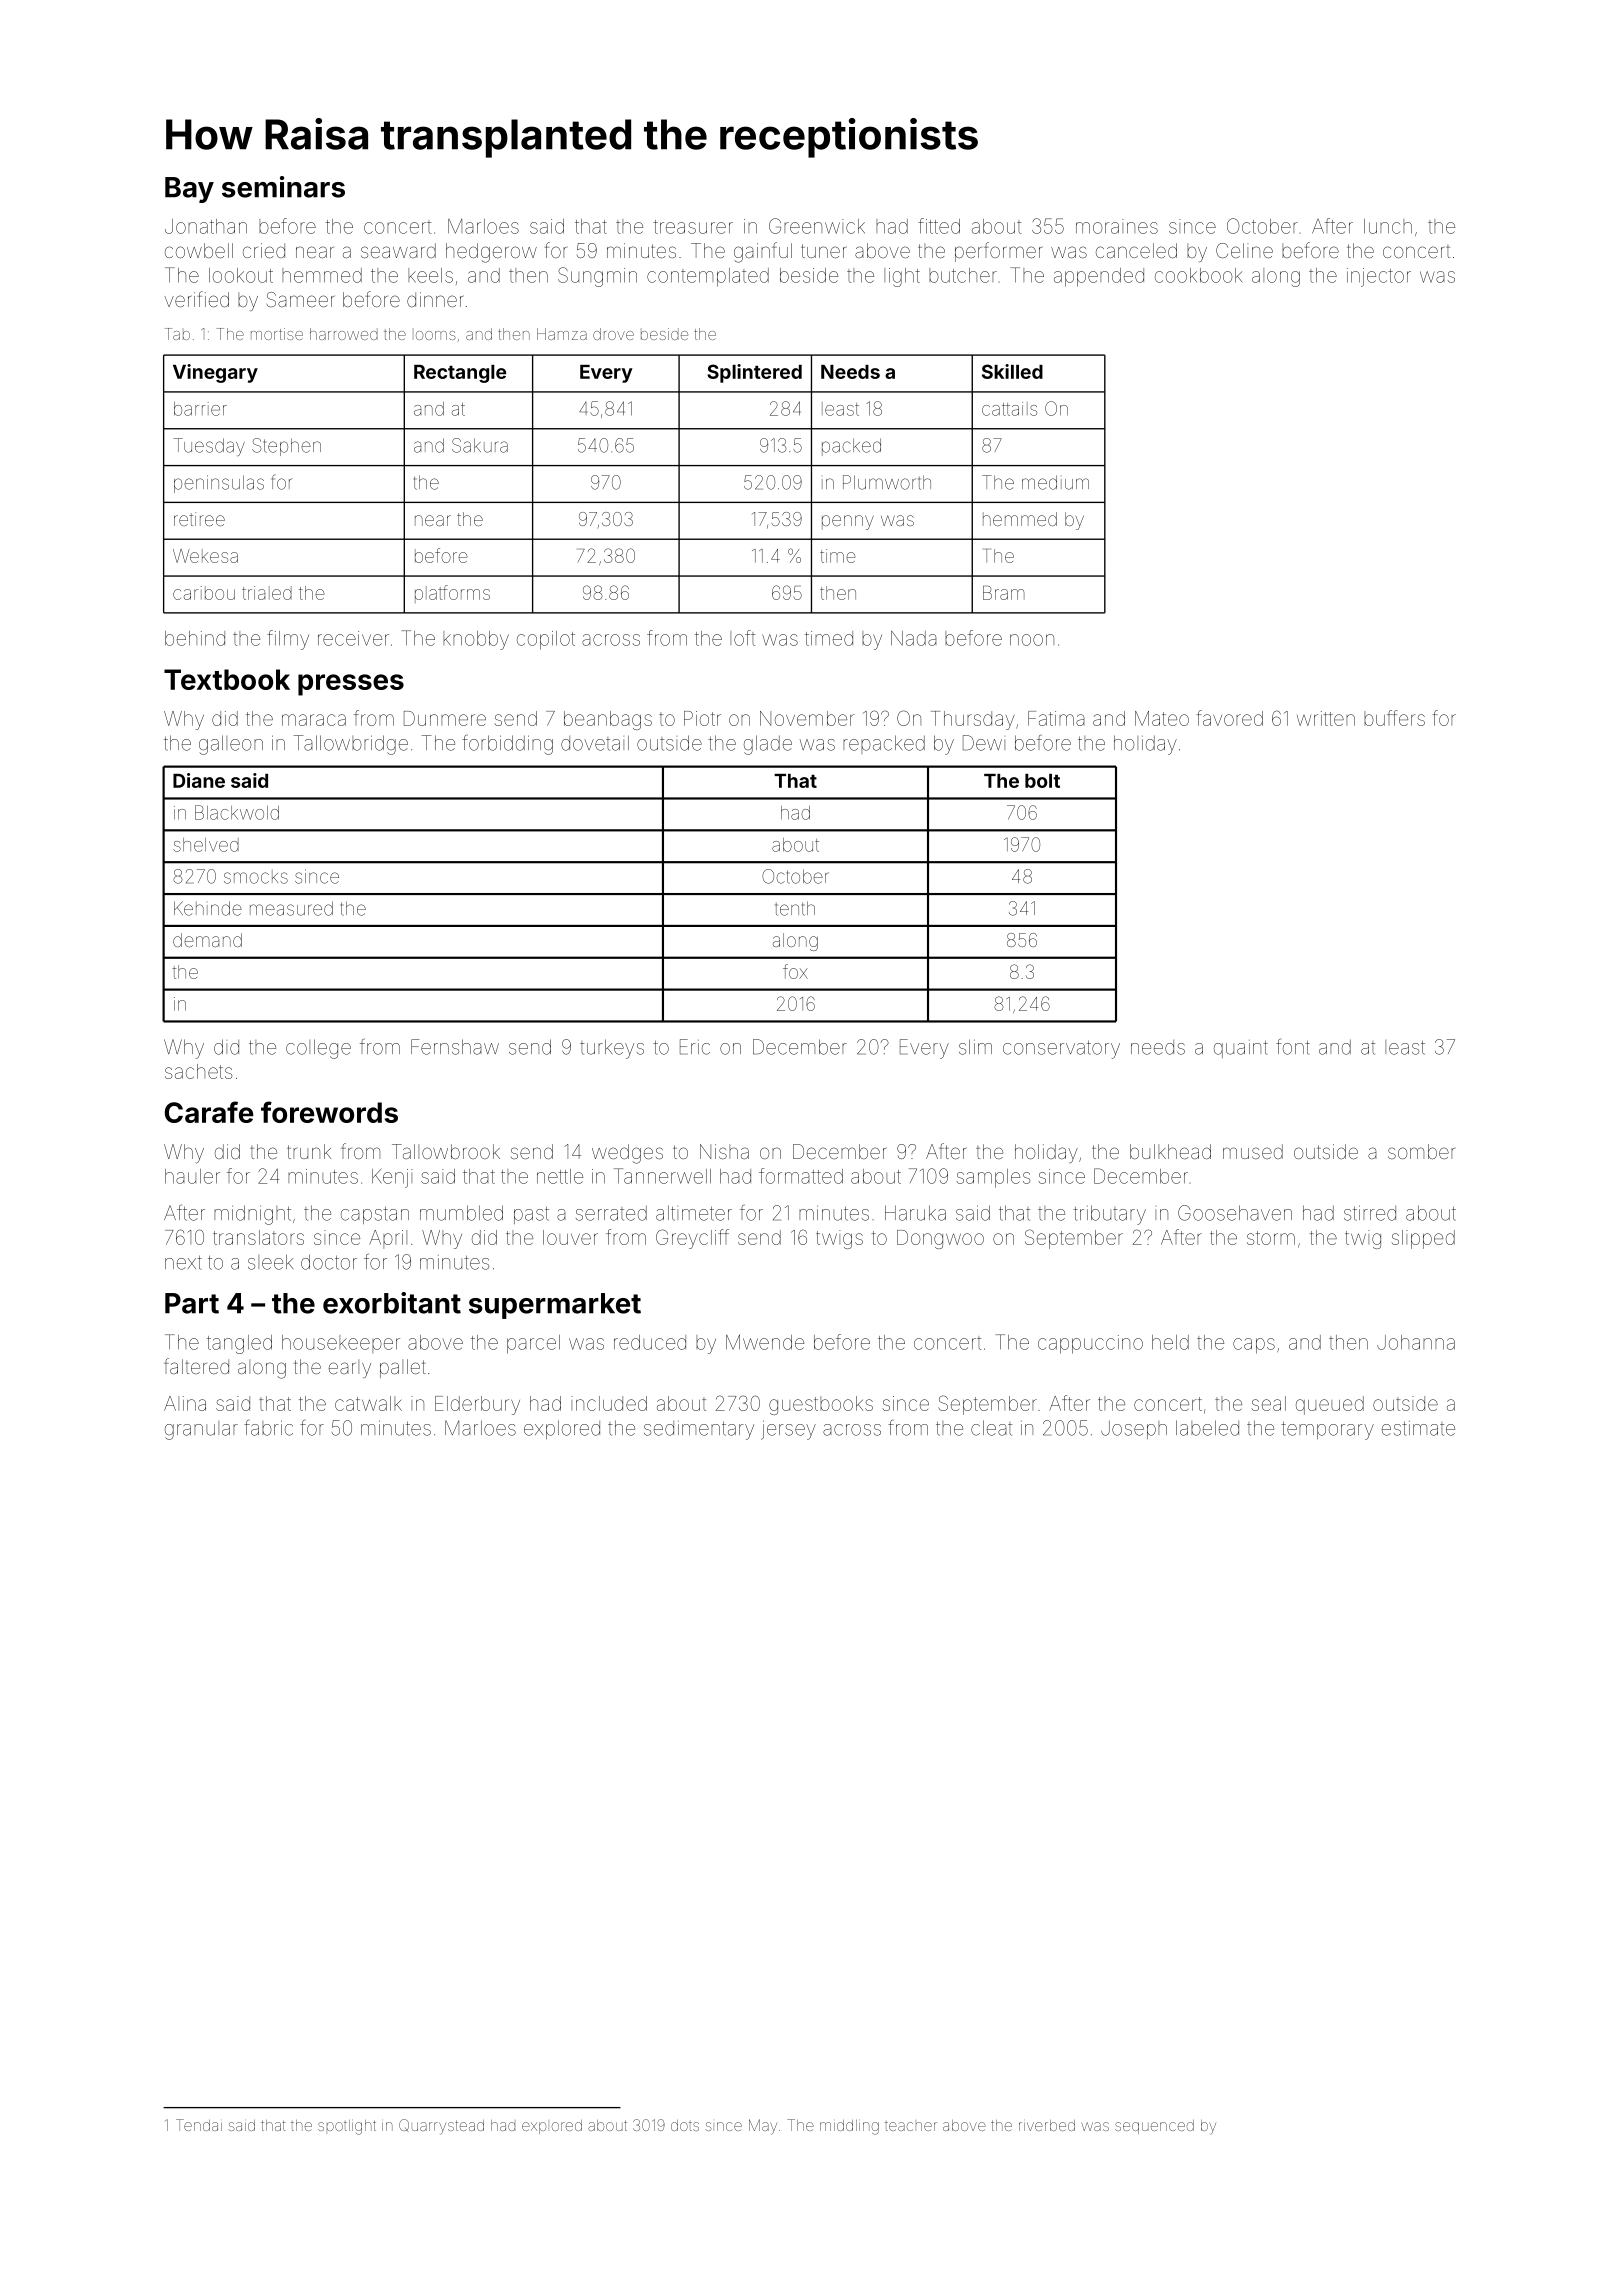 The image size is (1620, 2292). What do you see at coordinates (441, 2127) in the screenshot?
I see `Quarrystead` at bounding box center [441, 2127].
